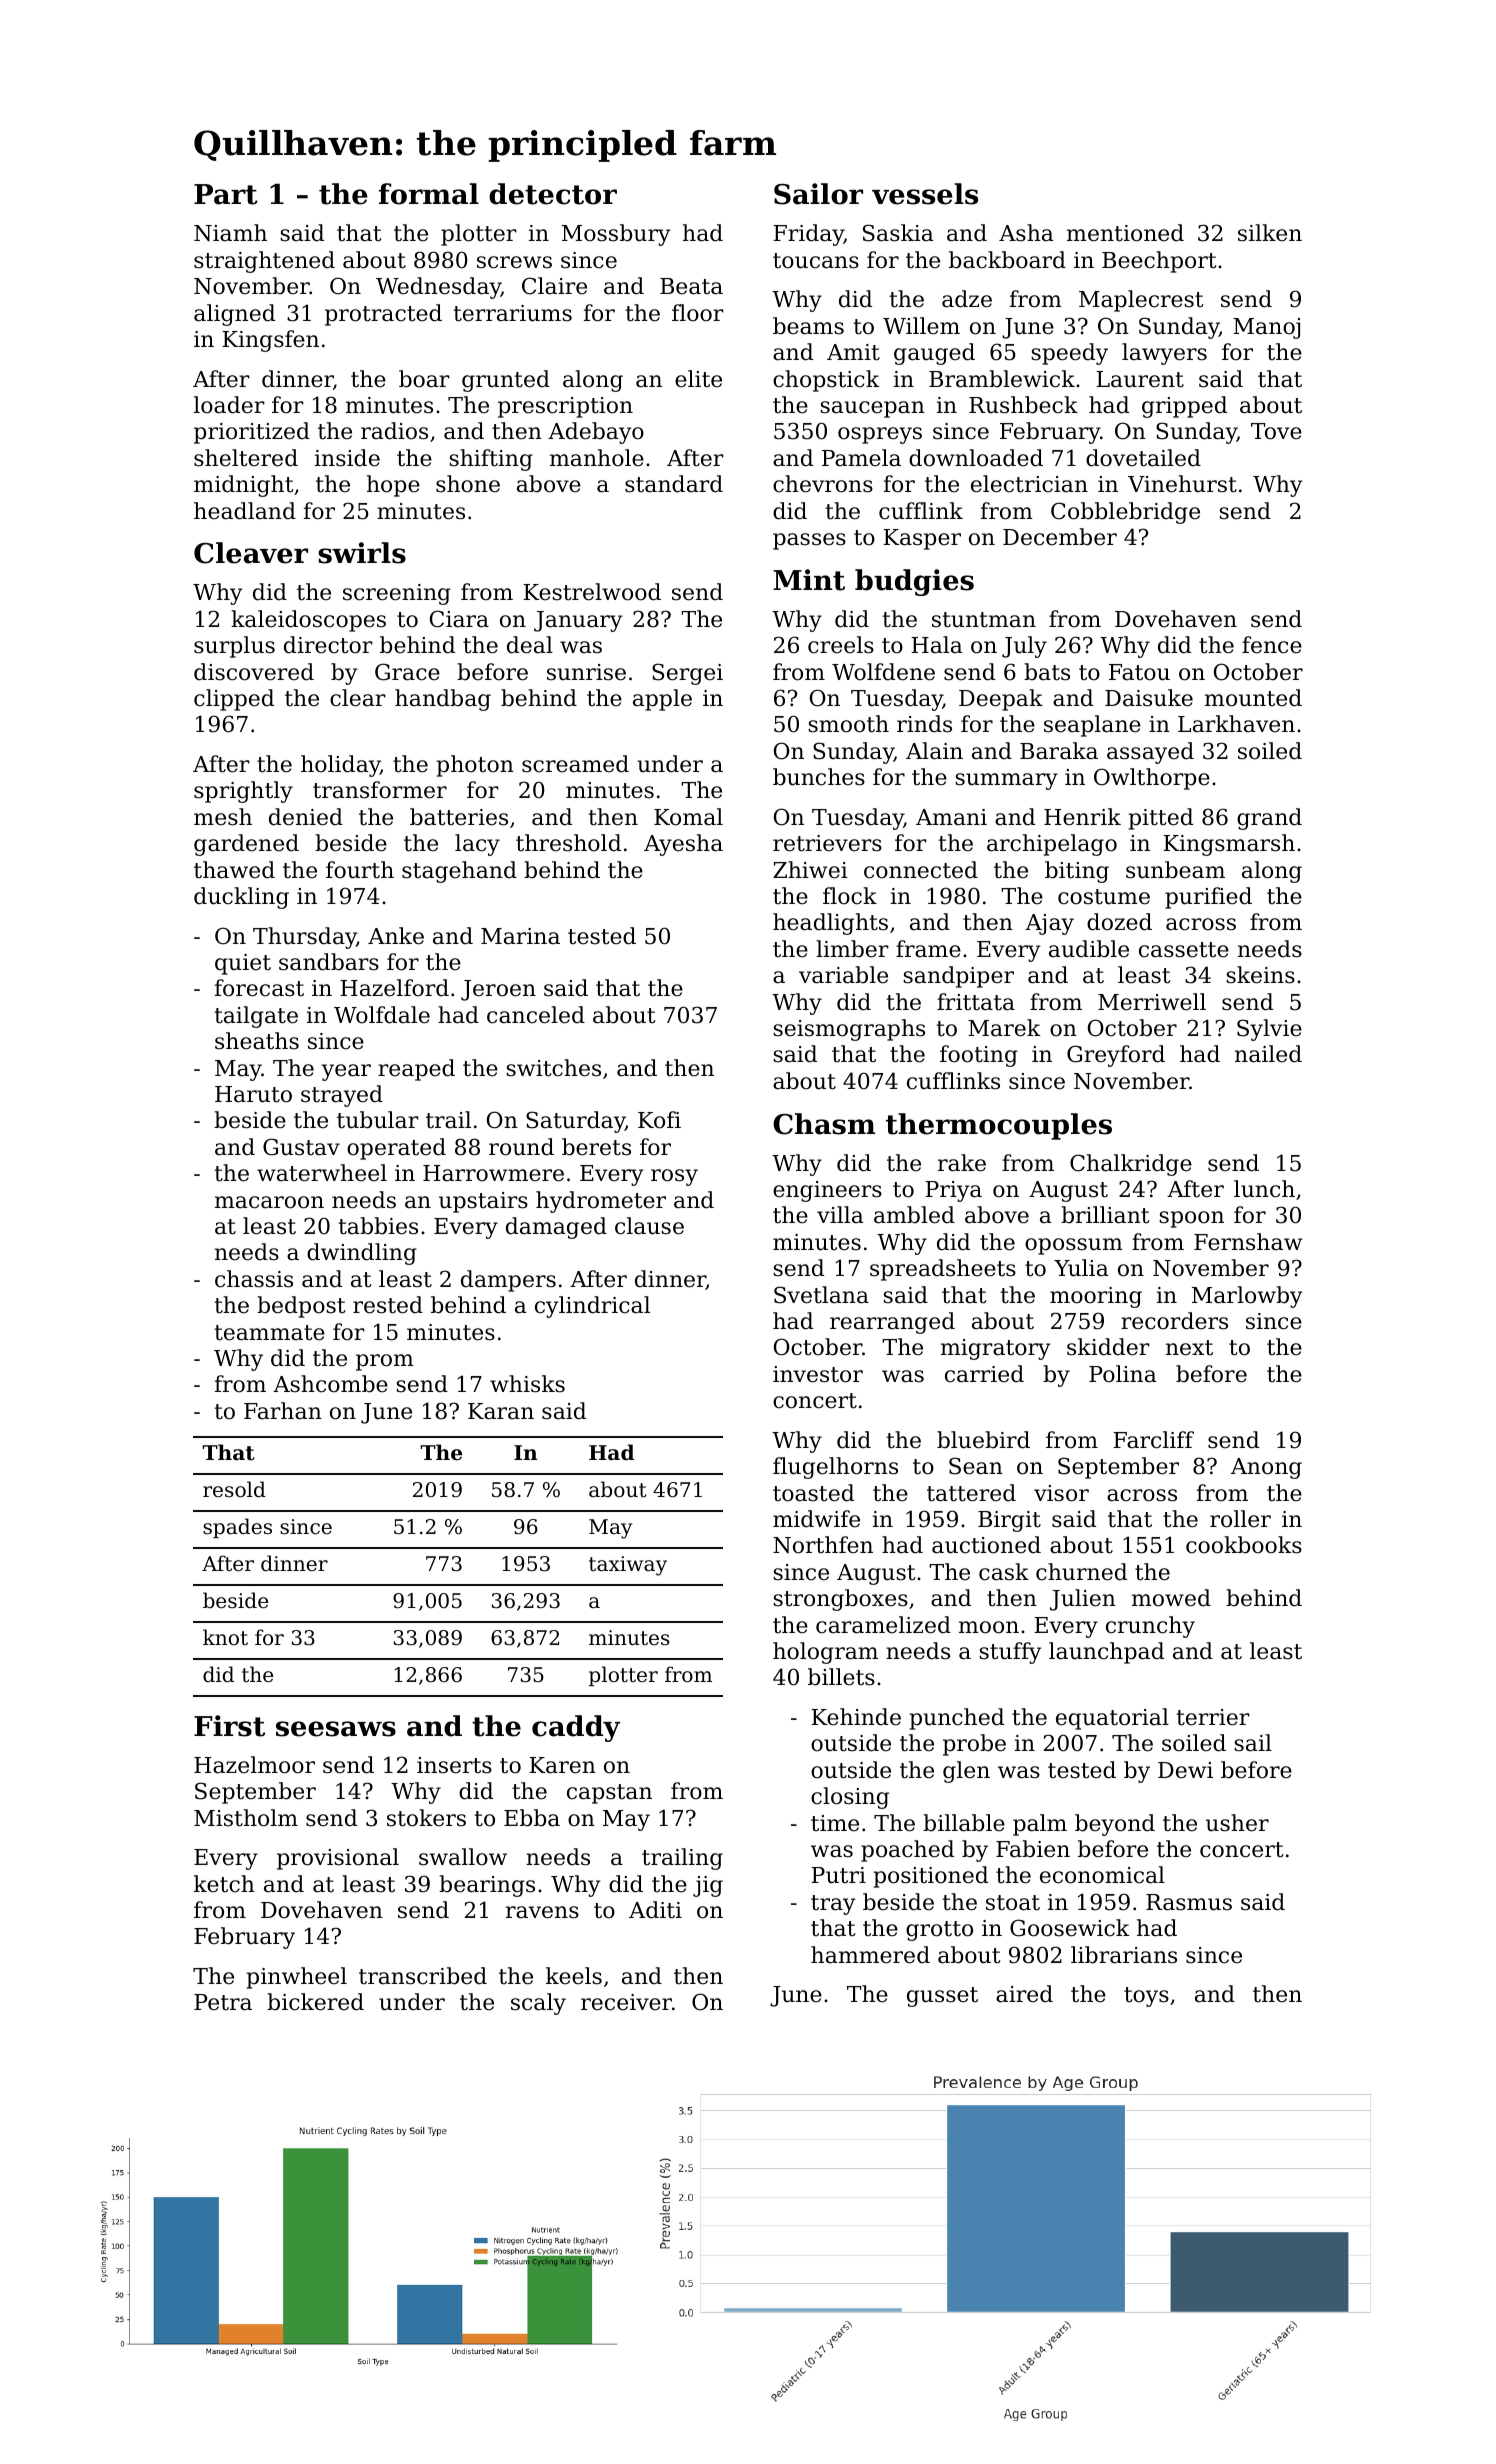  I want to click on mentioned, so click(1125, 233).
